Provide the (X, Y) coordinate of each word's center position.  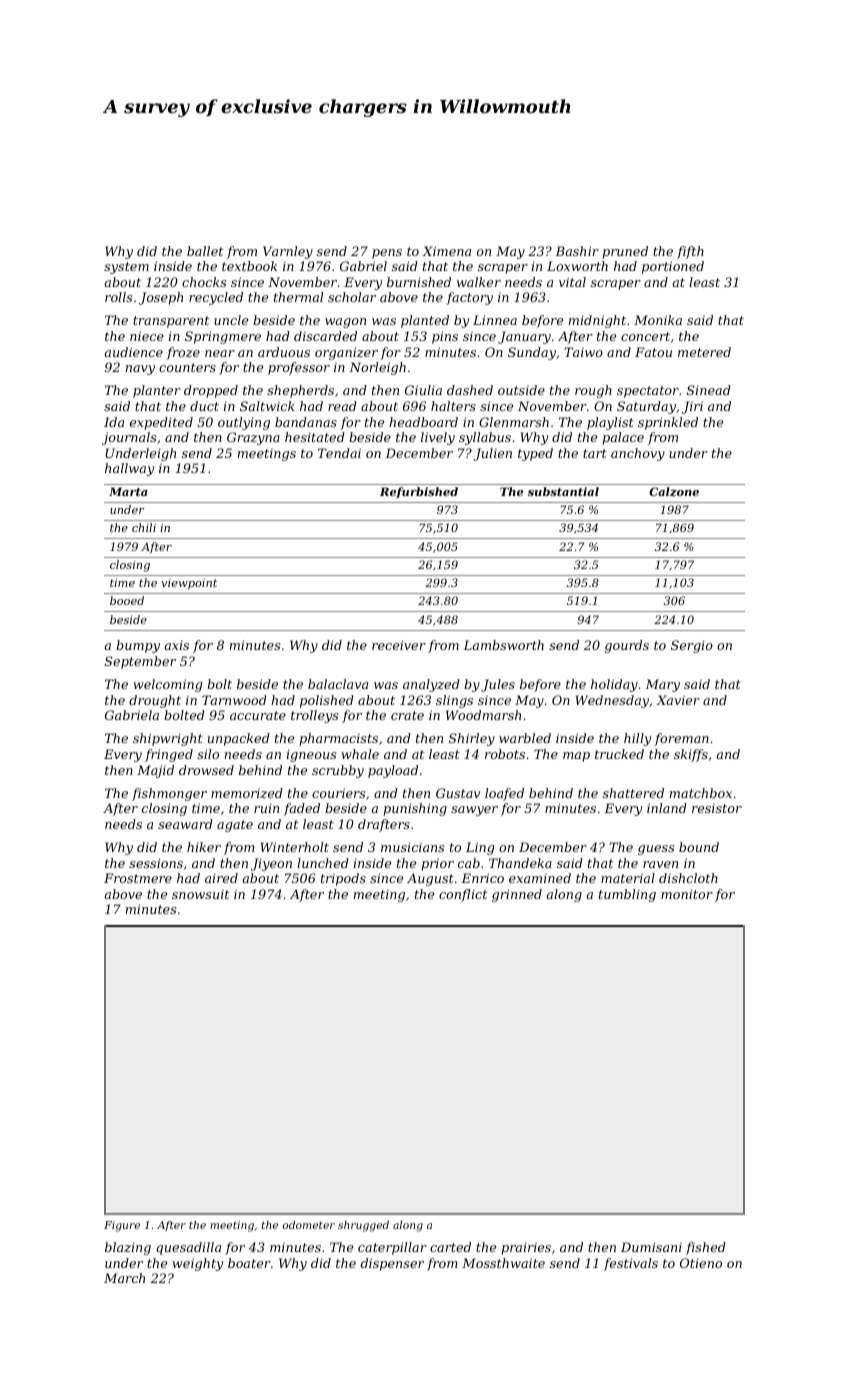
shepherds (300, 391)
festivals (631, 1264)
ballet (205, 251)
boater (249, 1263)
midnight (597, 321)
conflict (463, 895)
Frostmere (138, 878)
